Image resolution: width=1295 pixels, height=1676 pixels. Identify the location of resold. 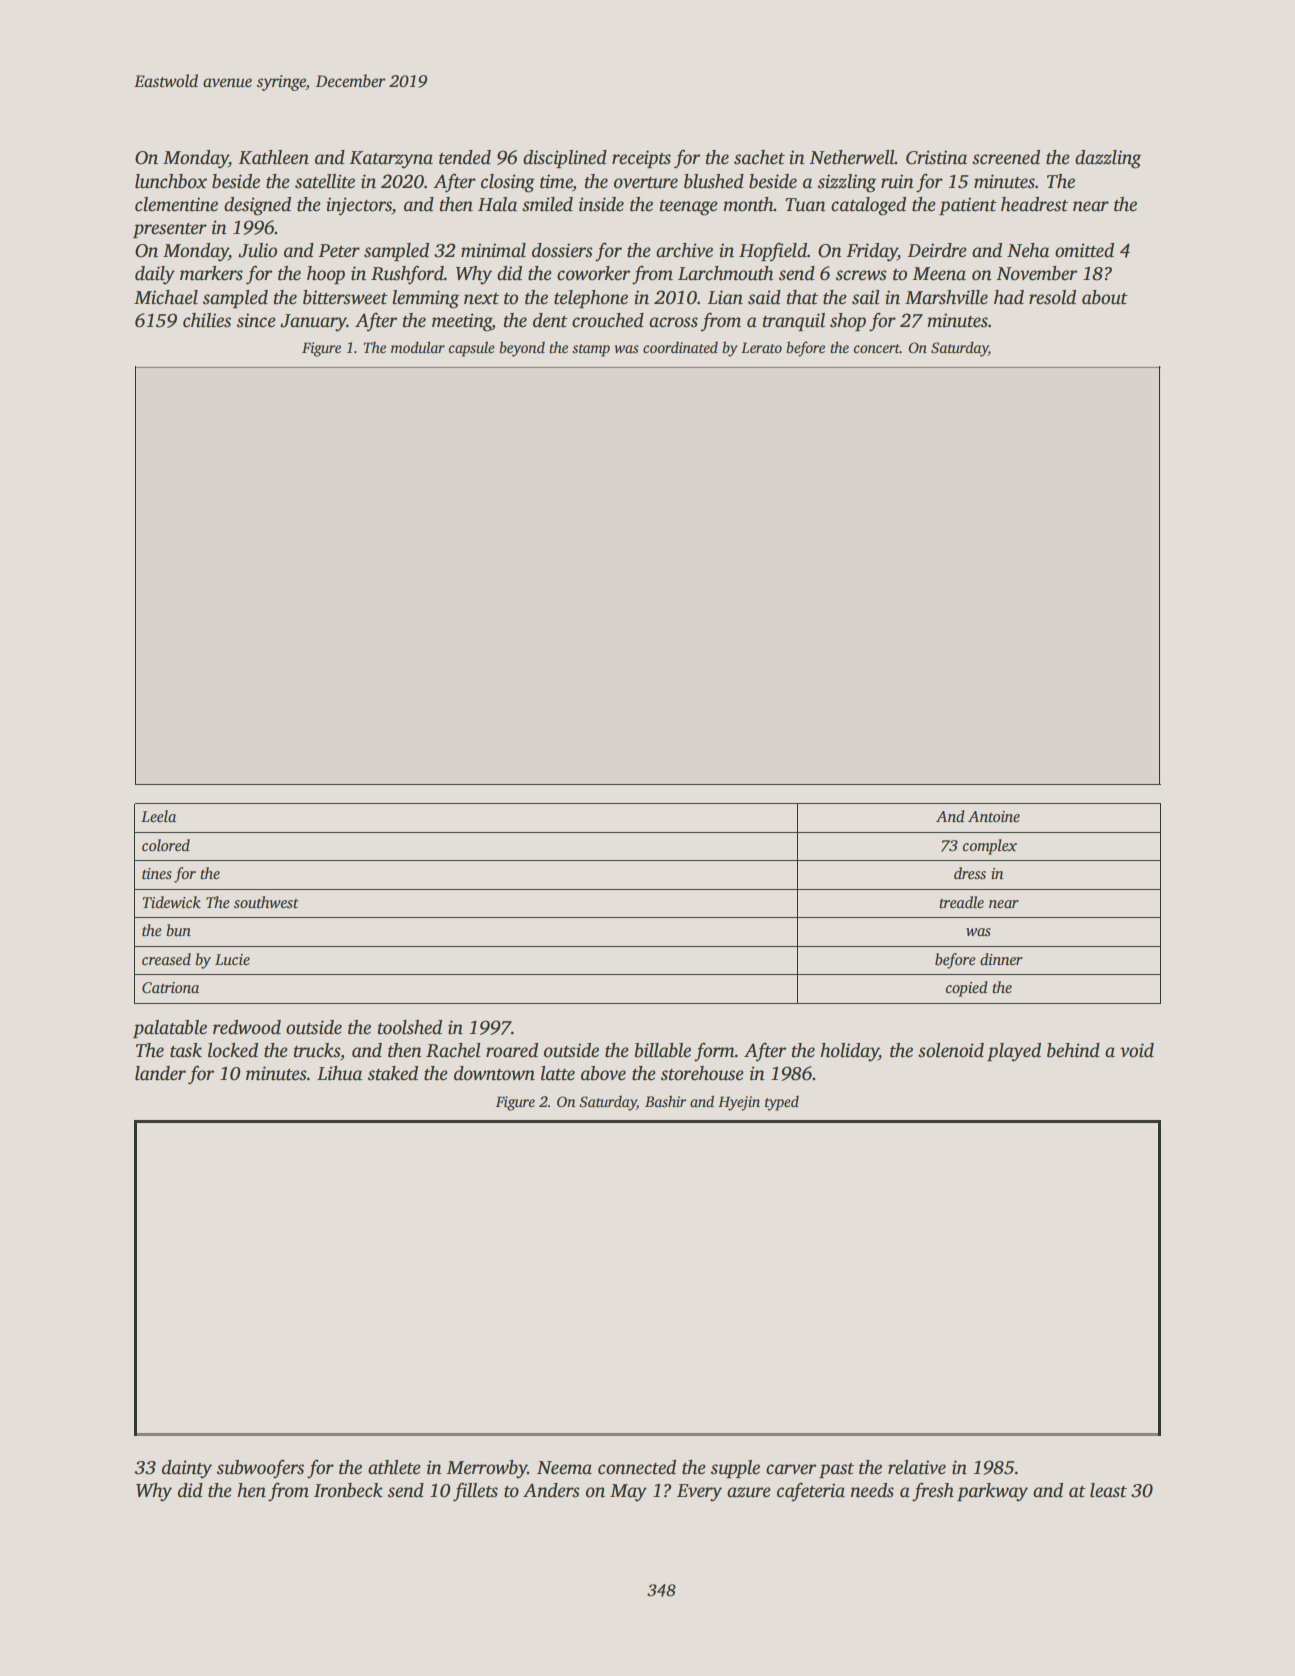
(1052, 297).
